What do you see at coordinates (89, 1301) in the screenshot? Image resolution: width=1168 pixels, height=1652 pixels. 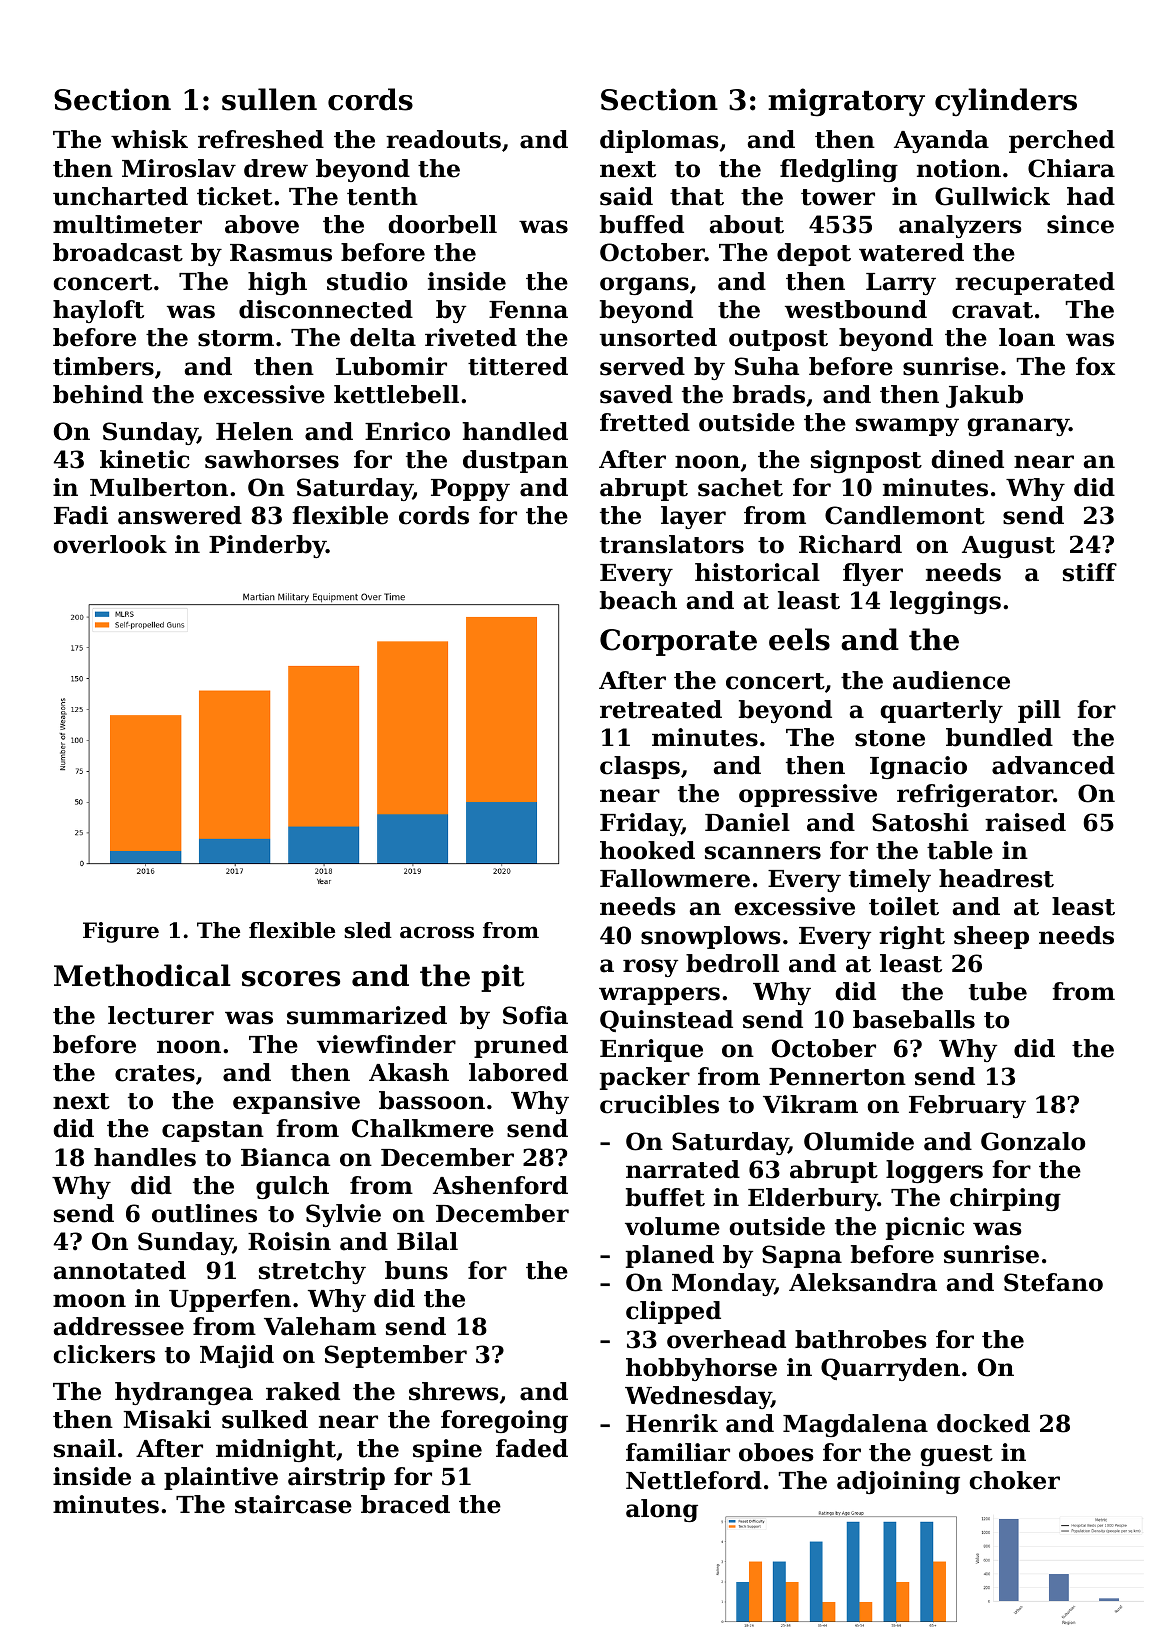 I see `moon` at bounding box center [89, 1301].
